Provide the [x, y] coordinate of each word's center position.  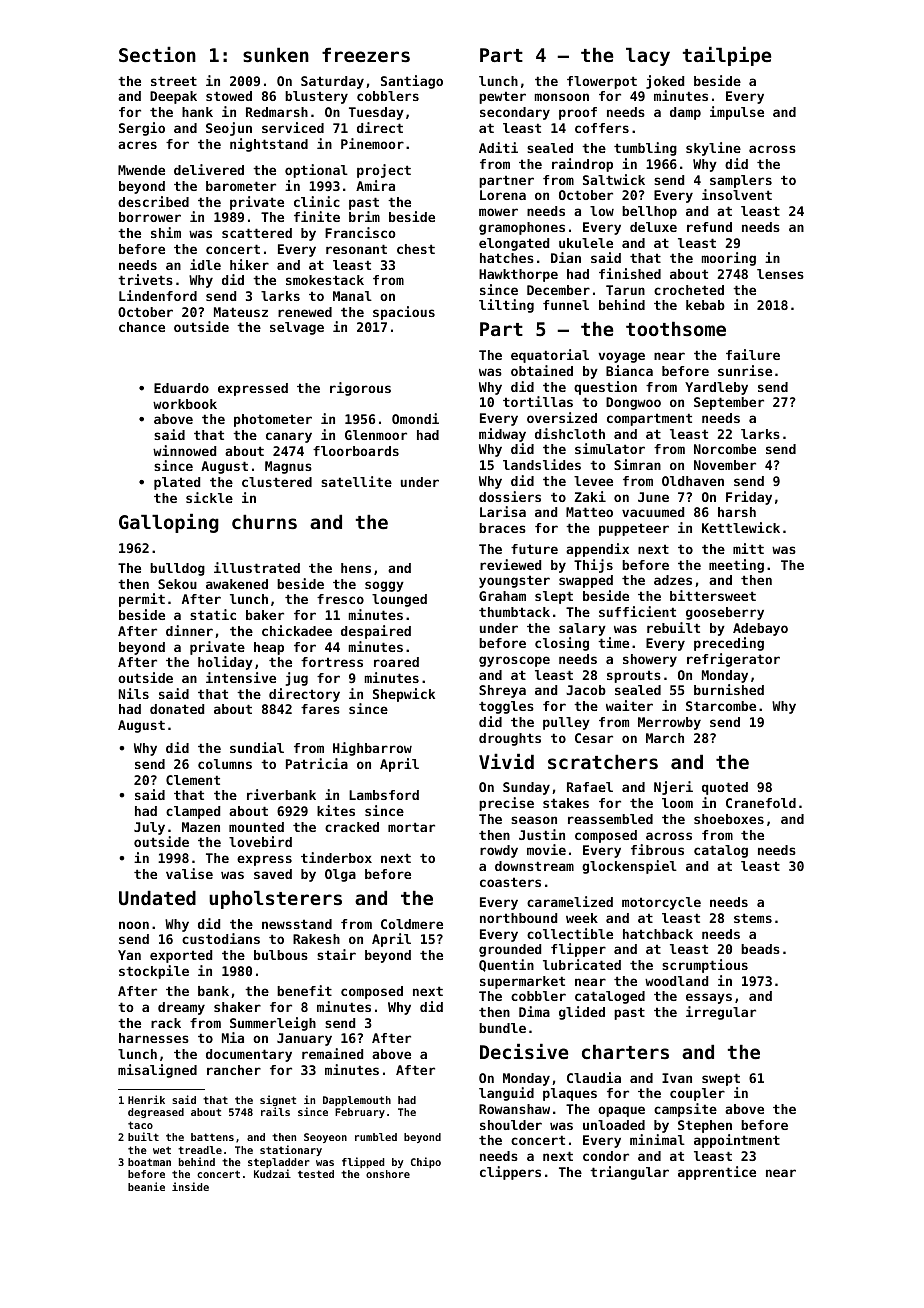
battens [212, 1137]
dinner [189, 630]
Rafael [590, 787]
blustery [316, 97]
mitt [748, 548]
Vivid [506, 761]
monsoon [562, 97]
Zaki [590, 496]
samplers [741, 181]
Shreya [502, 691]
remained [332, 1053]
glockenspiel [629, 867]
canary [289, 437]
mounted [256, 827]
